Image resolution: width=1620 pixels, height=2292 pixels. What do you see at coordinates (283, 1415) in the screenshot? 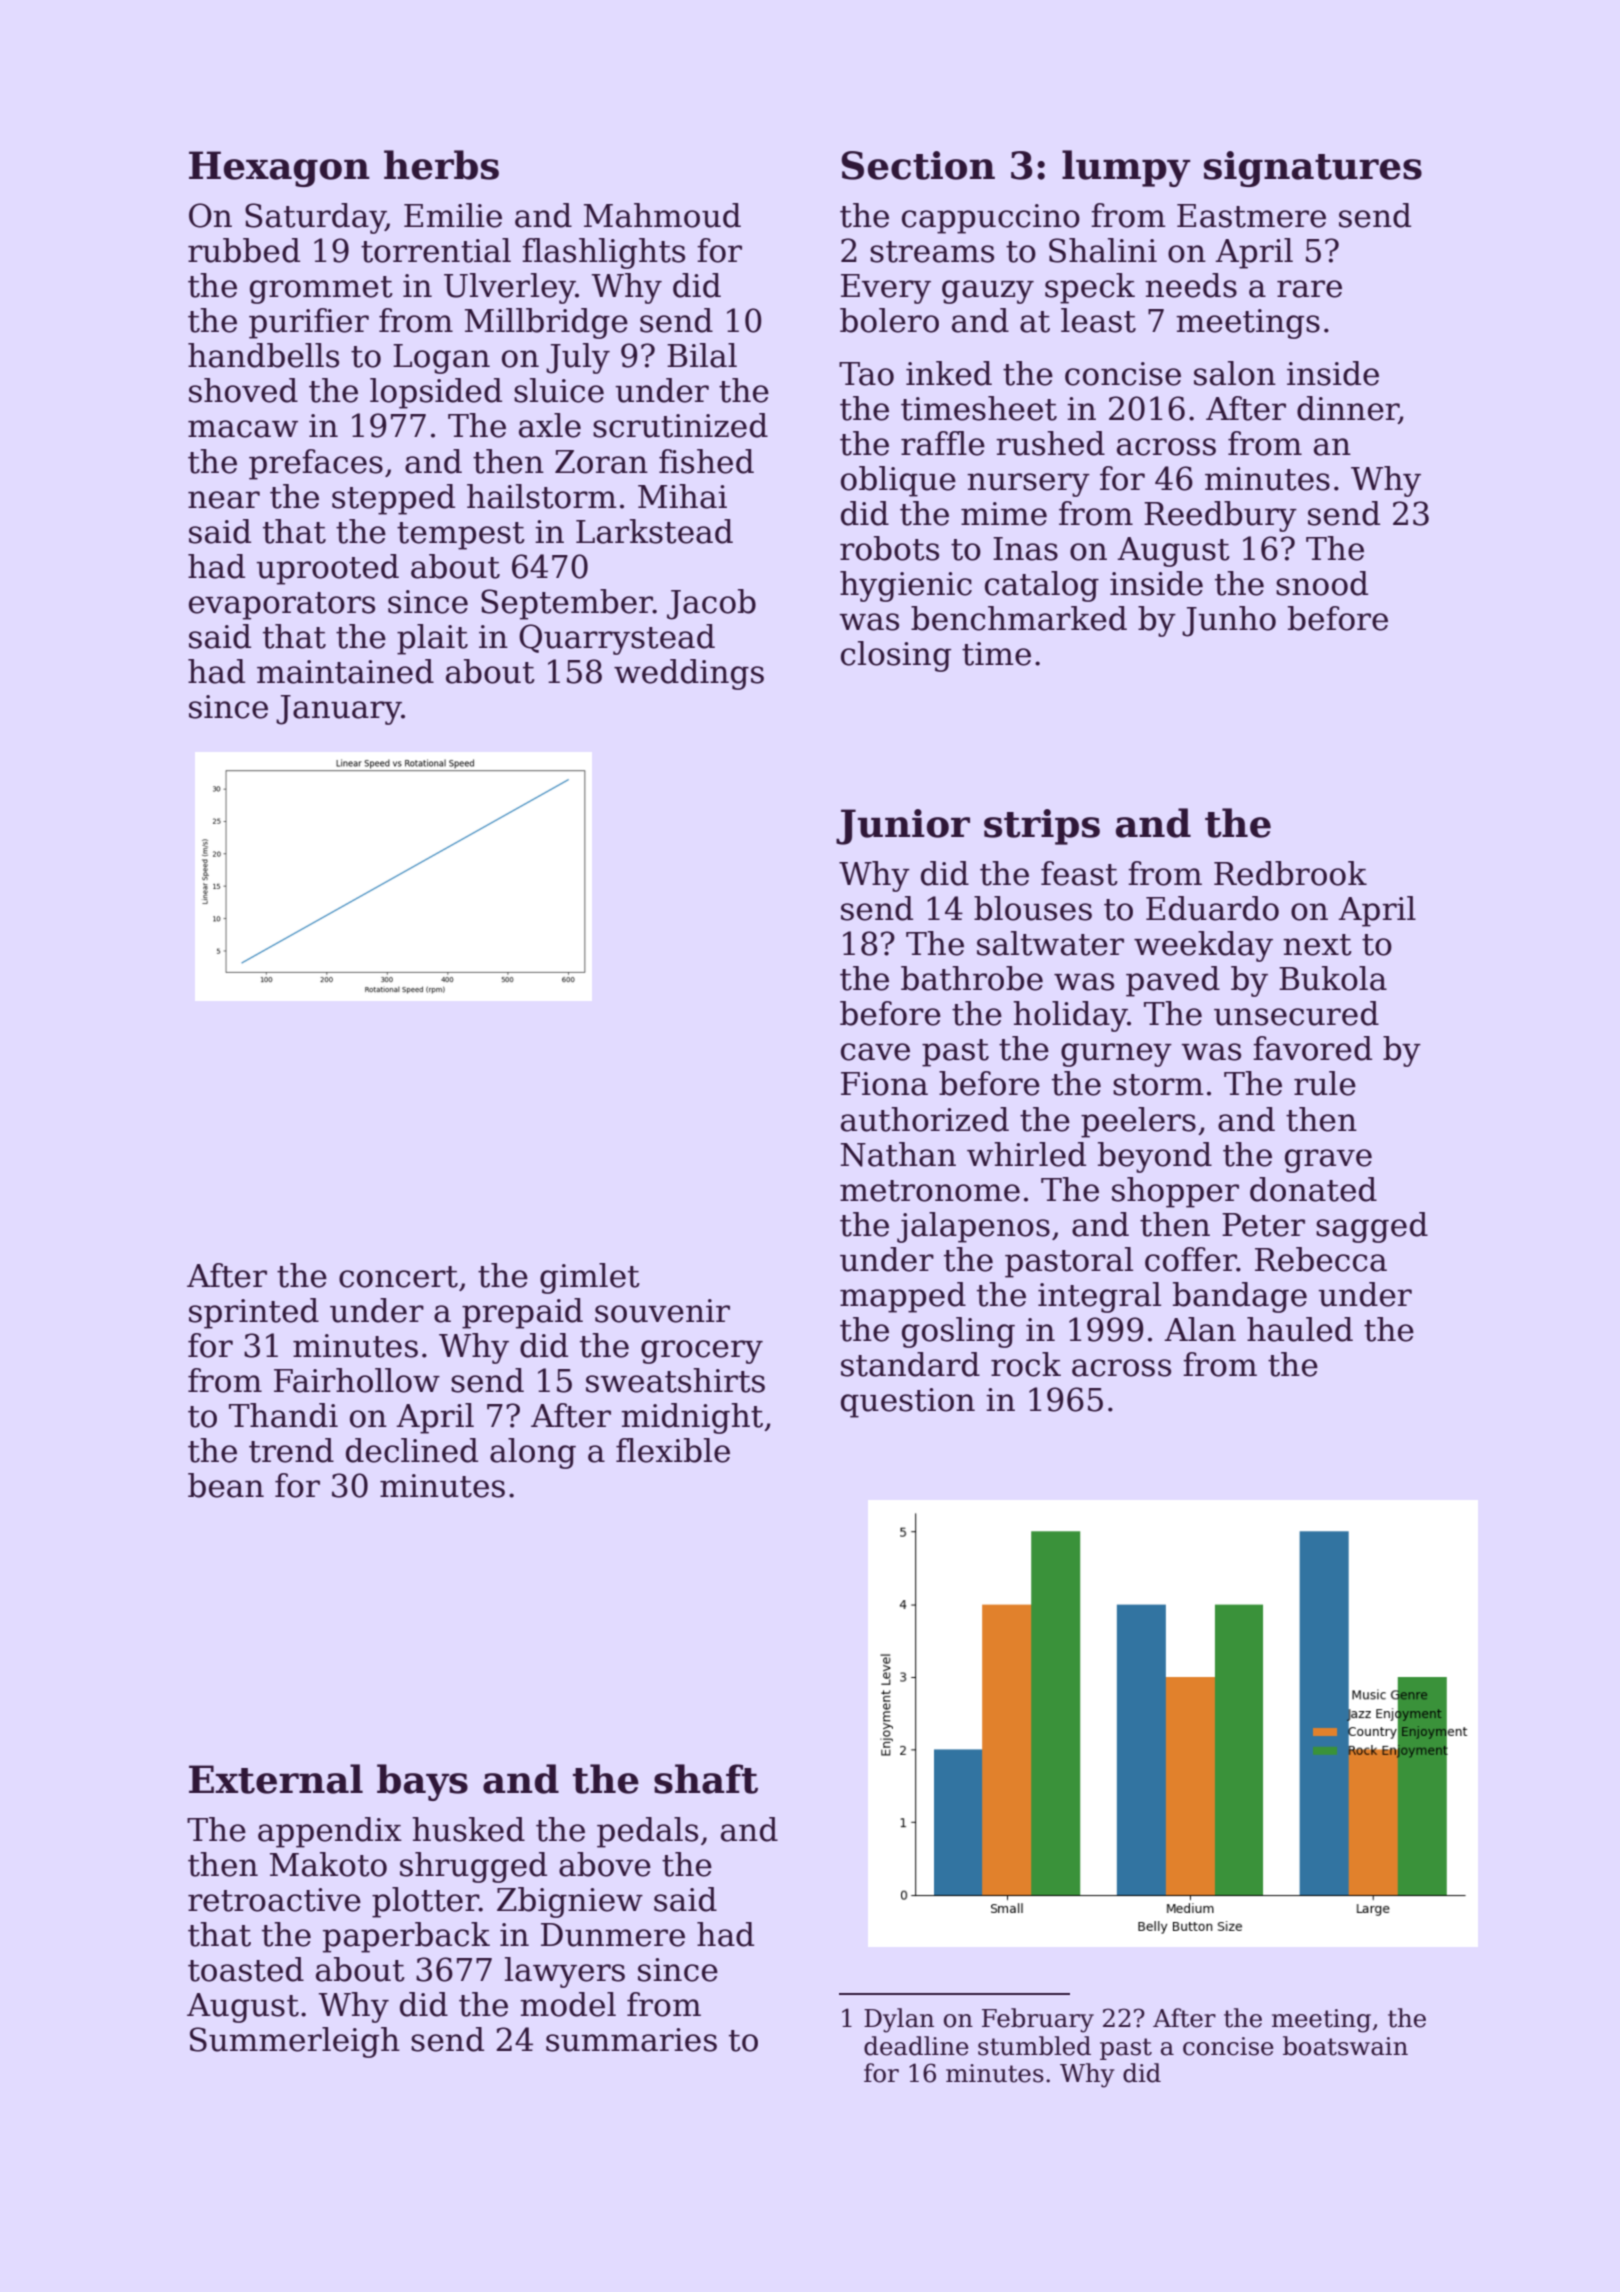
I see `Thandi` at bounding box center [283, 1415].
